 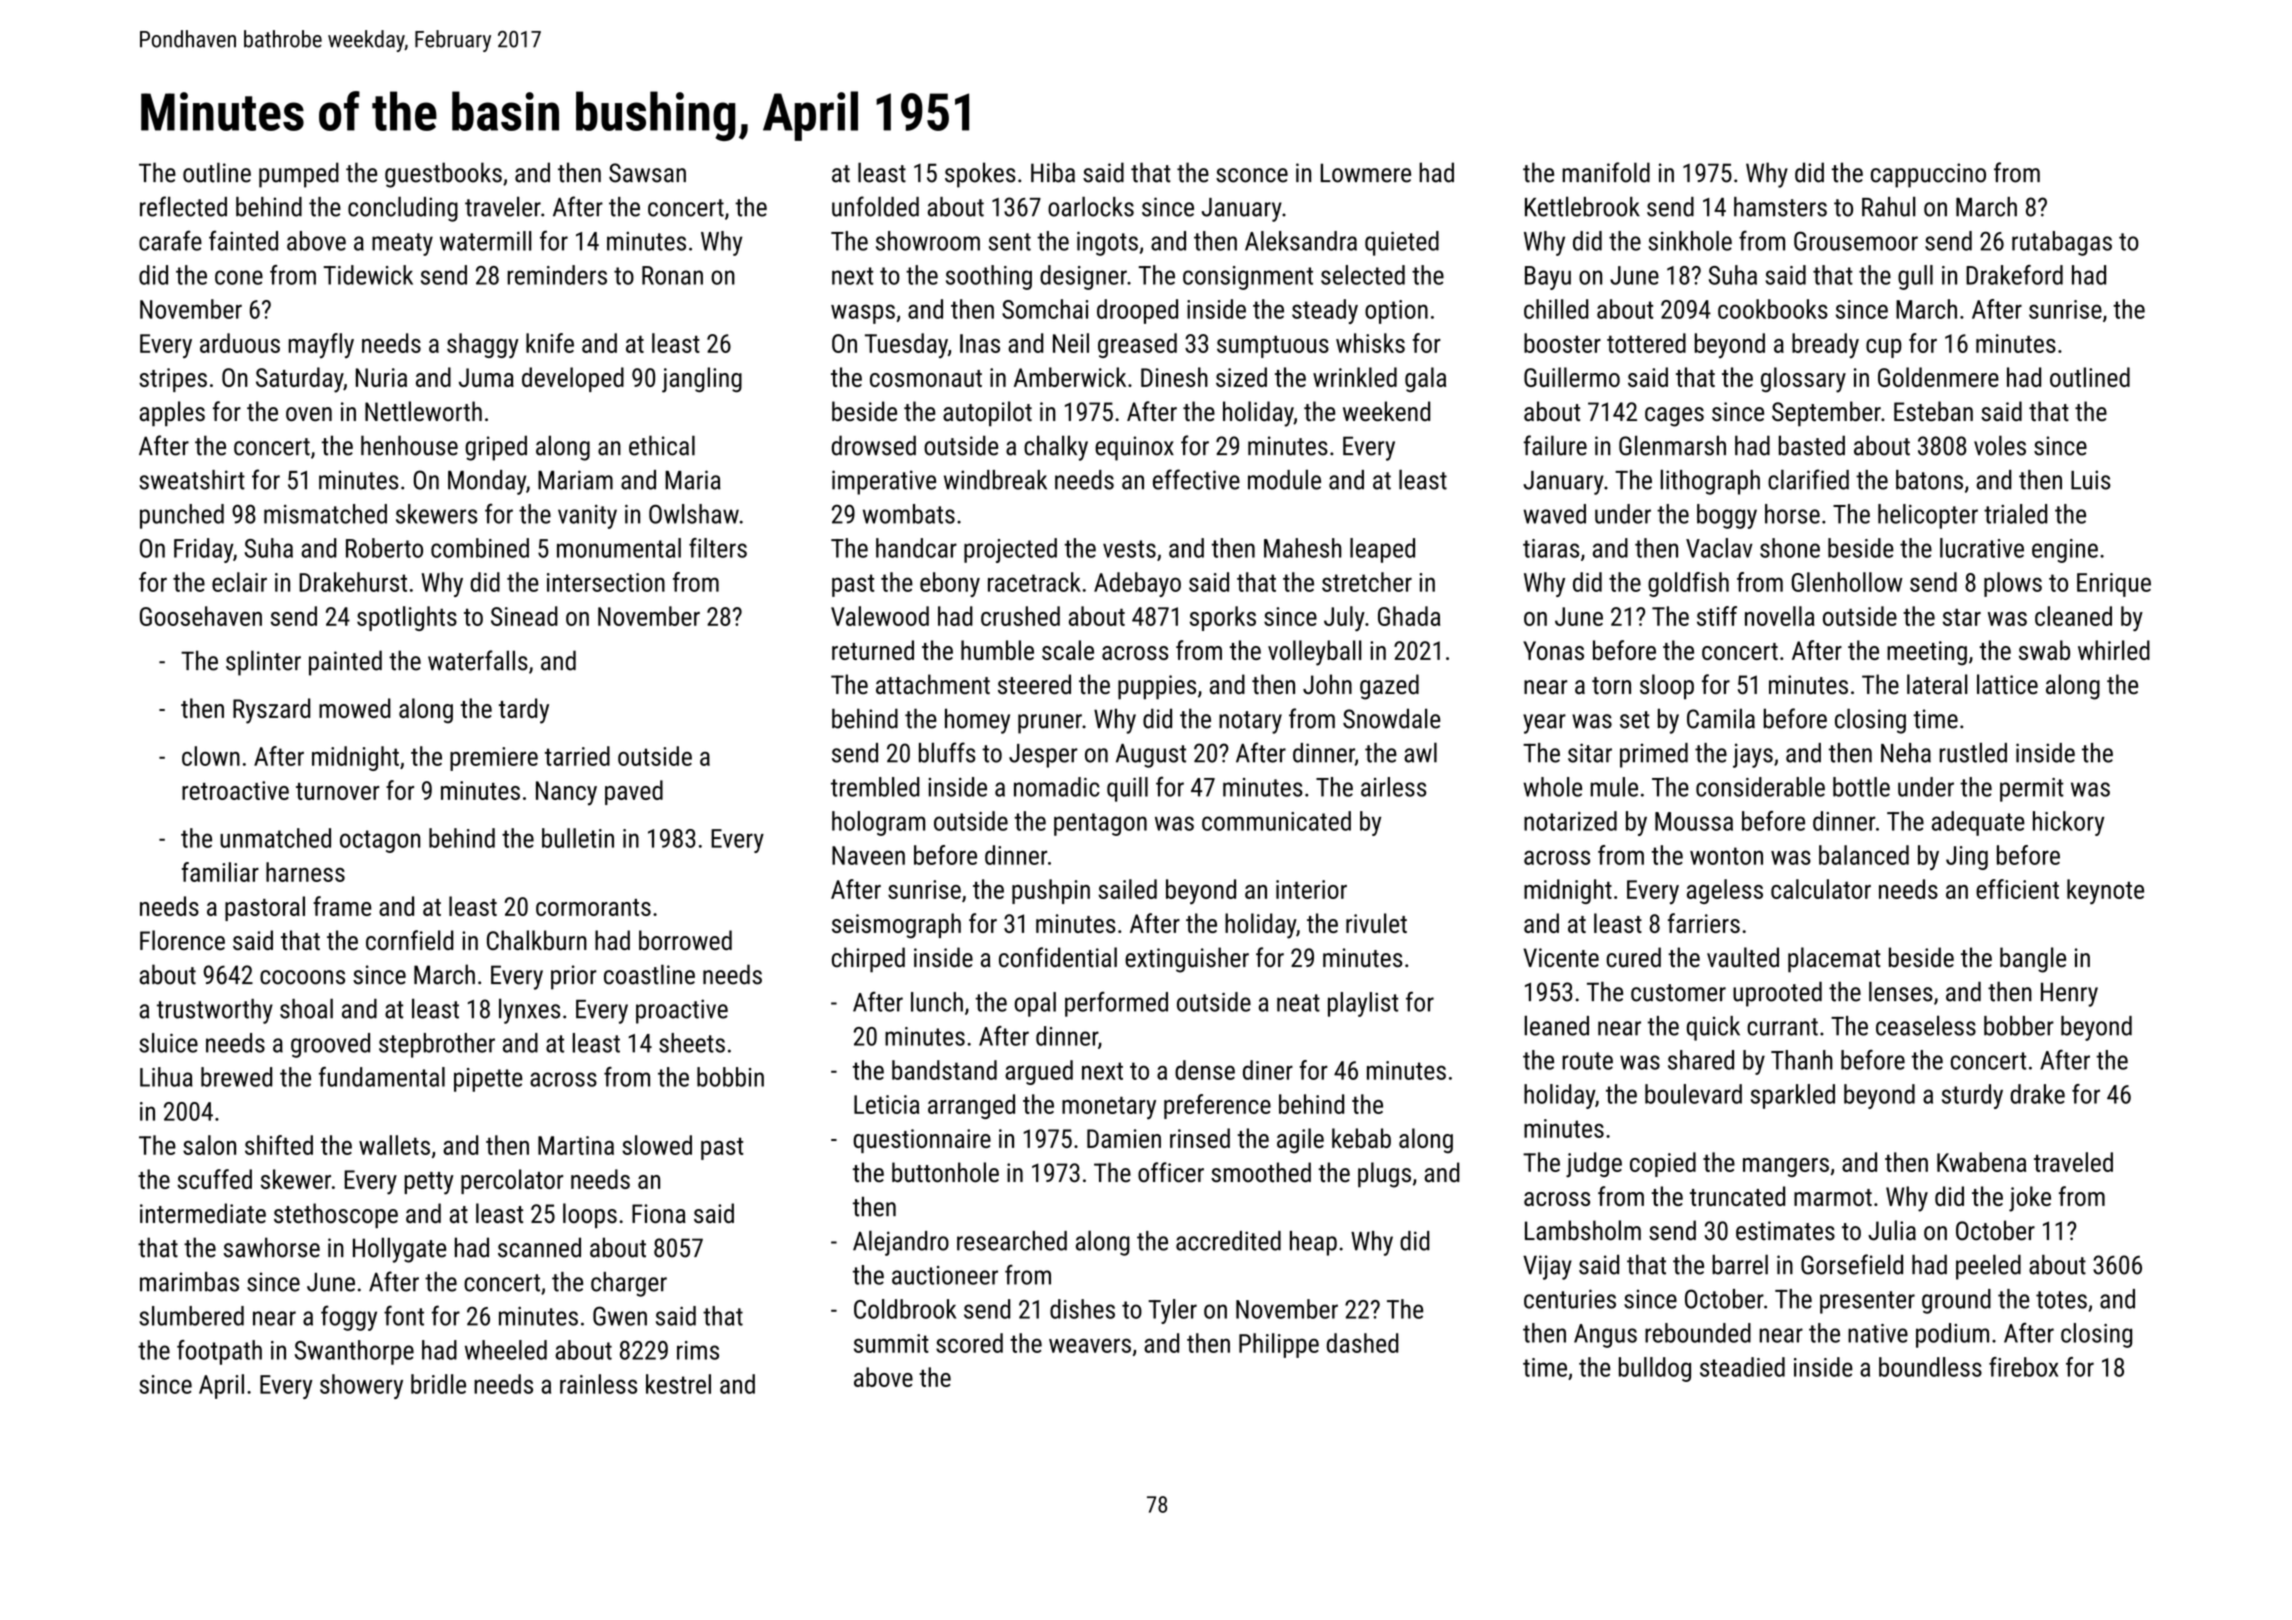 I want to click on cages, so click(x=1674, y=417).
